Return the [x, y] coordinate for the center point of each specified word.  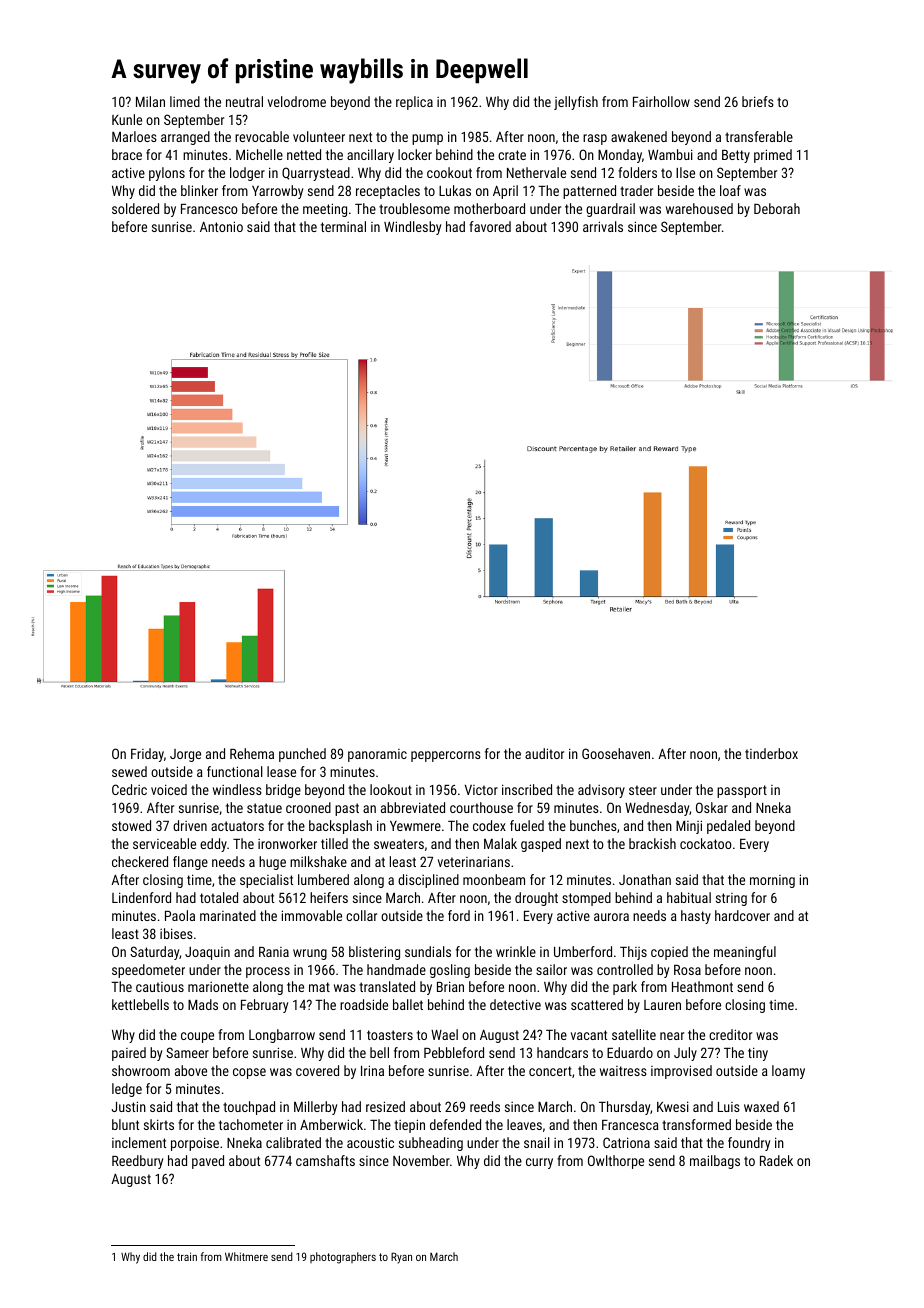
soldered [135, 208]
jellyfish [576, 103]
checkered [140, 861]
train [187, 1256]
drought [536, 899]
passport [742, 791]
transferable [759, 136]
